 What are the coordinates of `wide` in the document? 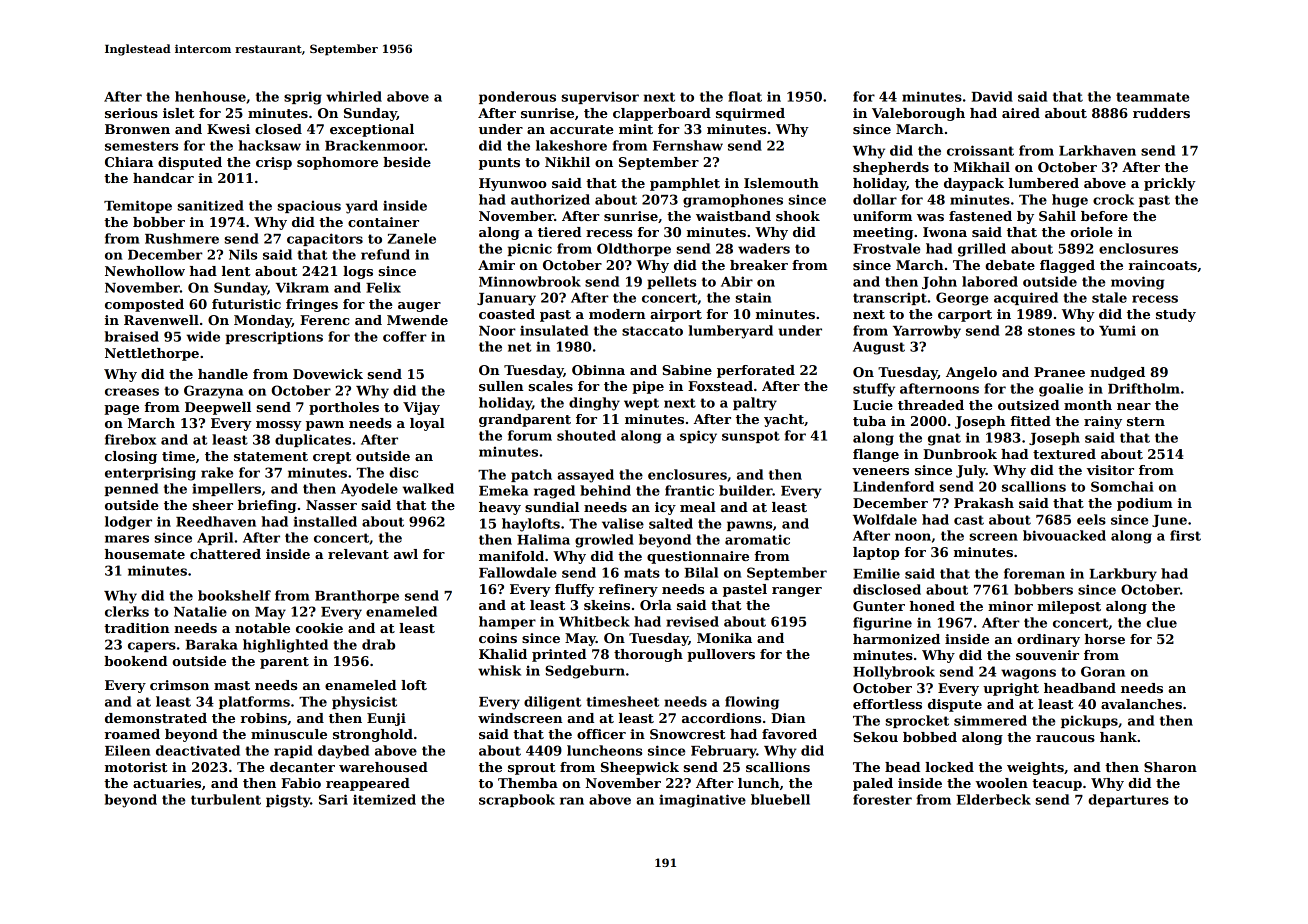 It's located at (203, 336).
